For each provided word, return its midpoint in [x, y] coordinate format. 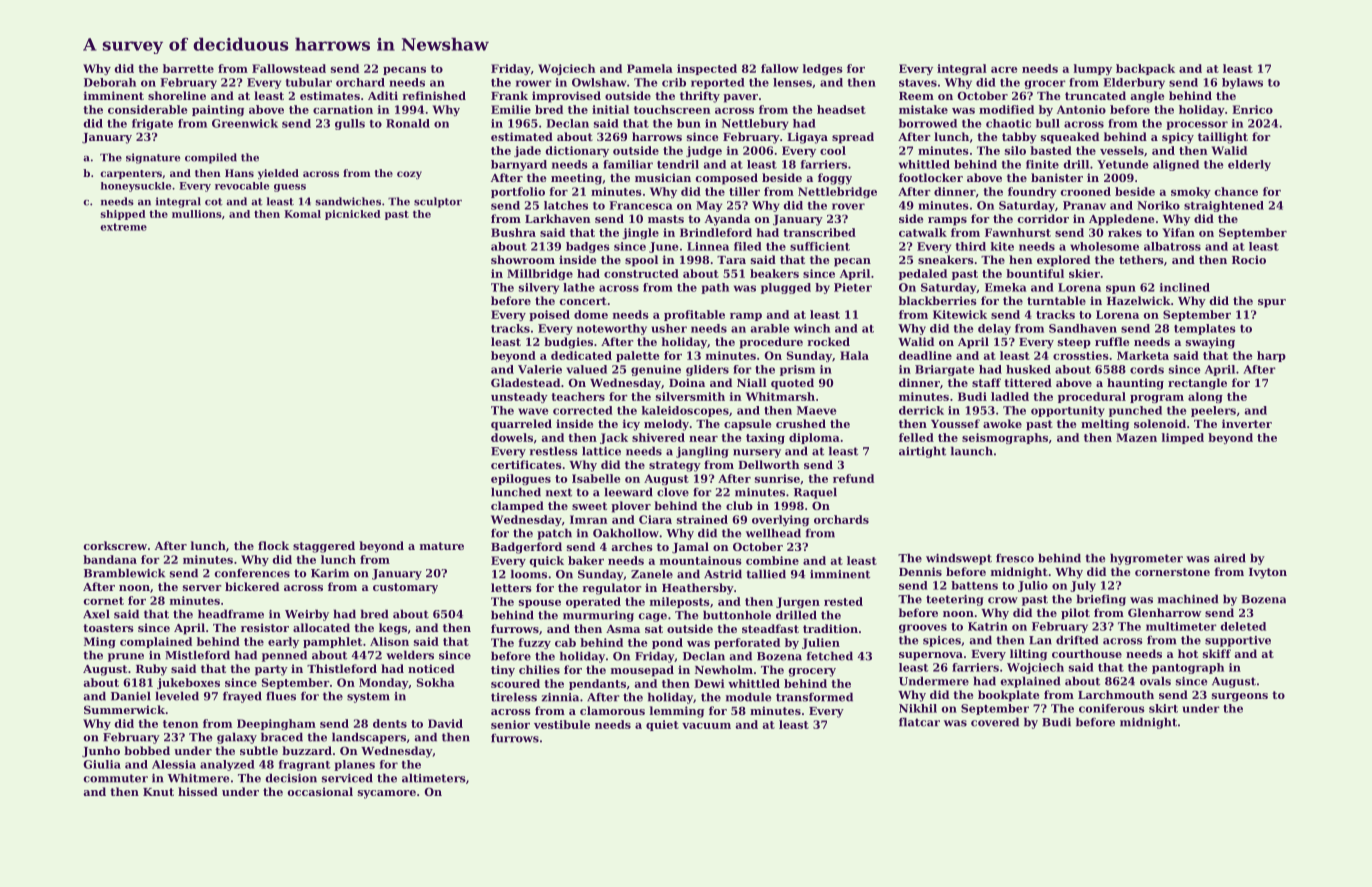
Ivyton [1268, 573]
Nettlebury [755, 124]
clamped [517, 507]
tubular [309, 82]
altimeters [434, 778]
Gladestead [525, 382]
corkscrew [115, 545]
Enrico [1252, 109]
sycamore [387, 794]
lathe [579, 287]
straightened [1224, 206]
